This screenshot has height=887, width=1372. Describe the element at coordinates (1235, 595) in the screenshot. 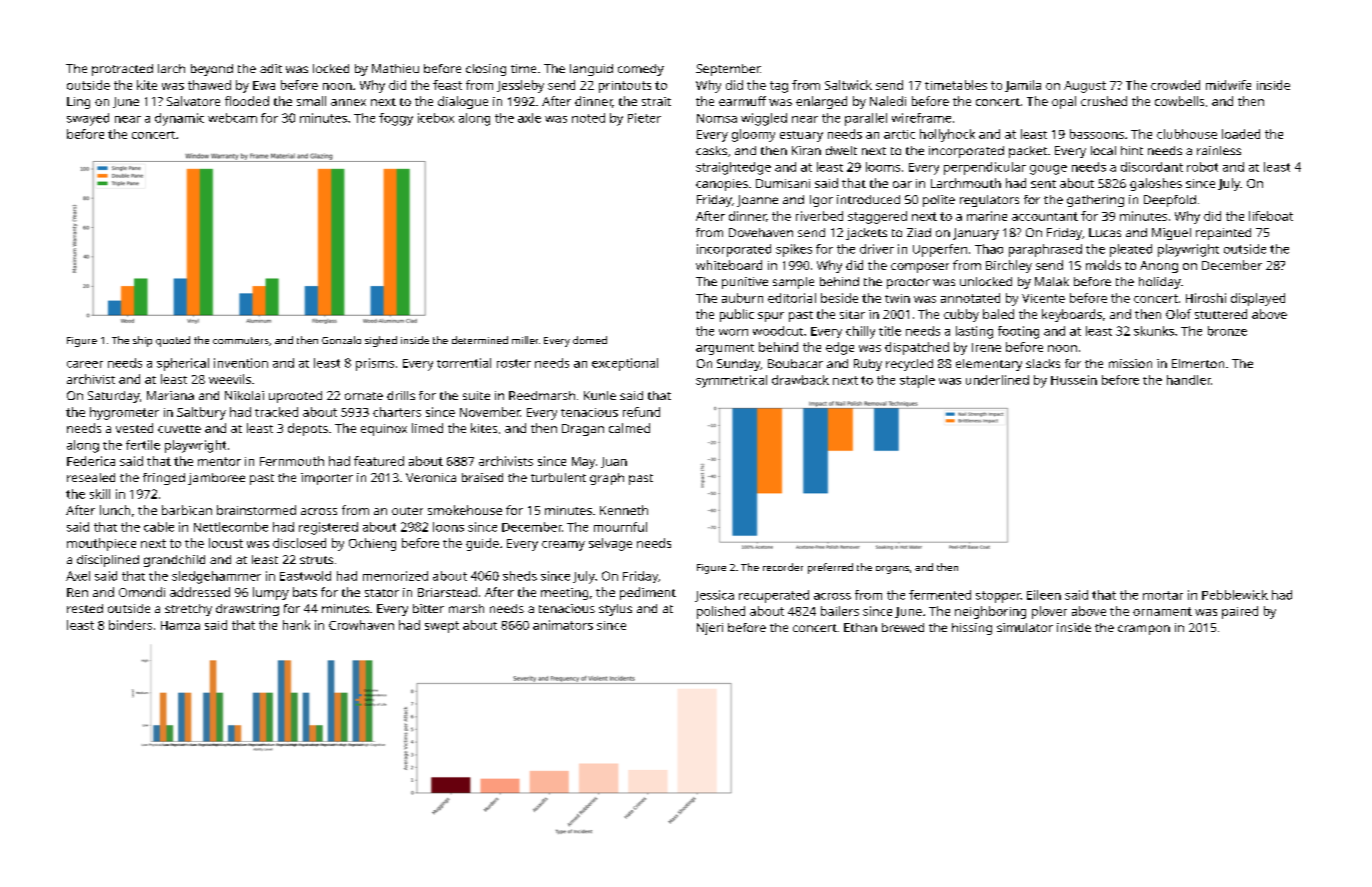

I see `Pebblewick` at that location.
